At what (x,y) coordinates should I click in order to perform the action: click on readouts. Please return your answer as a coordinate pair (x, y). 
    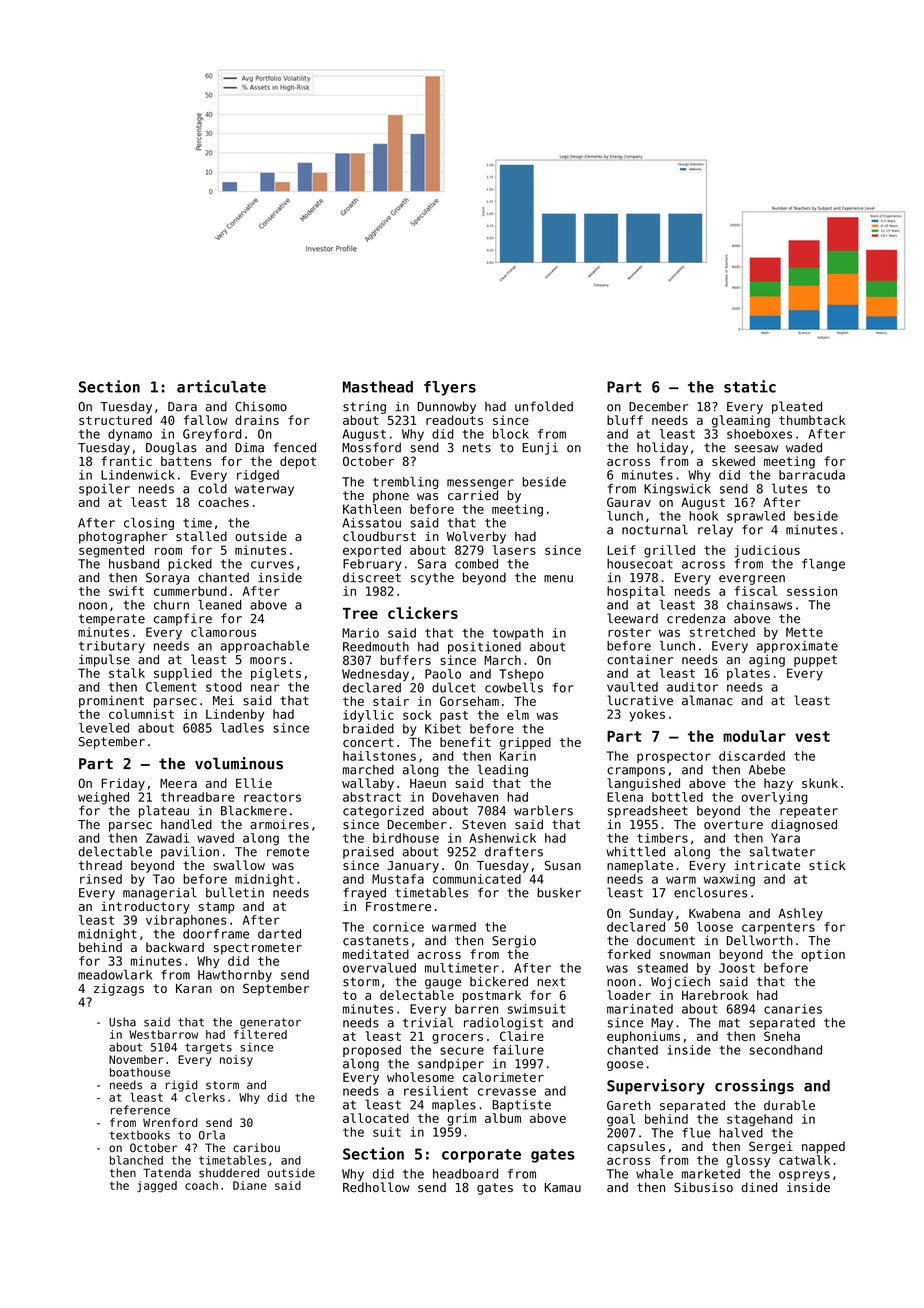
    Looking at the image, I should click on (454, 420).
